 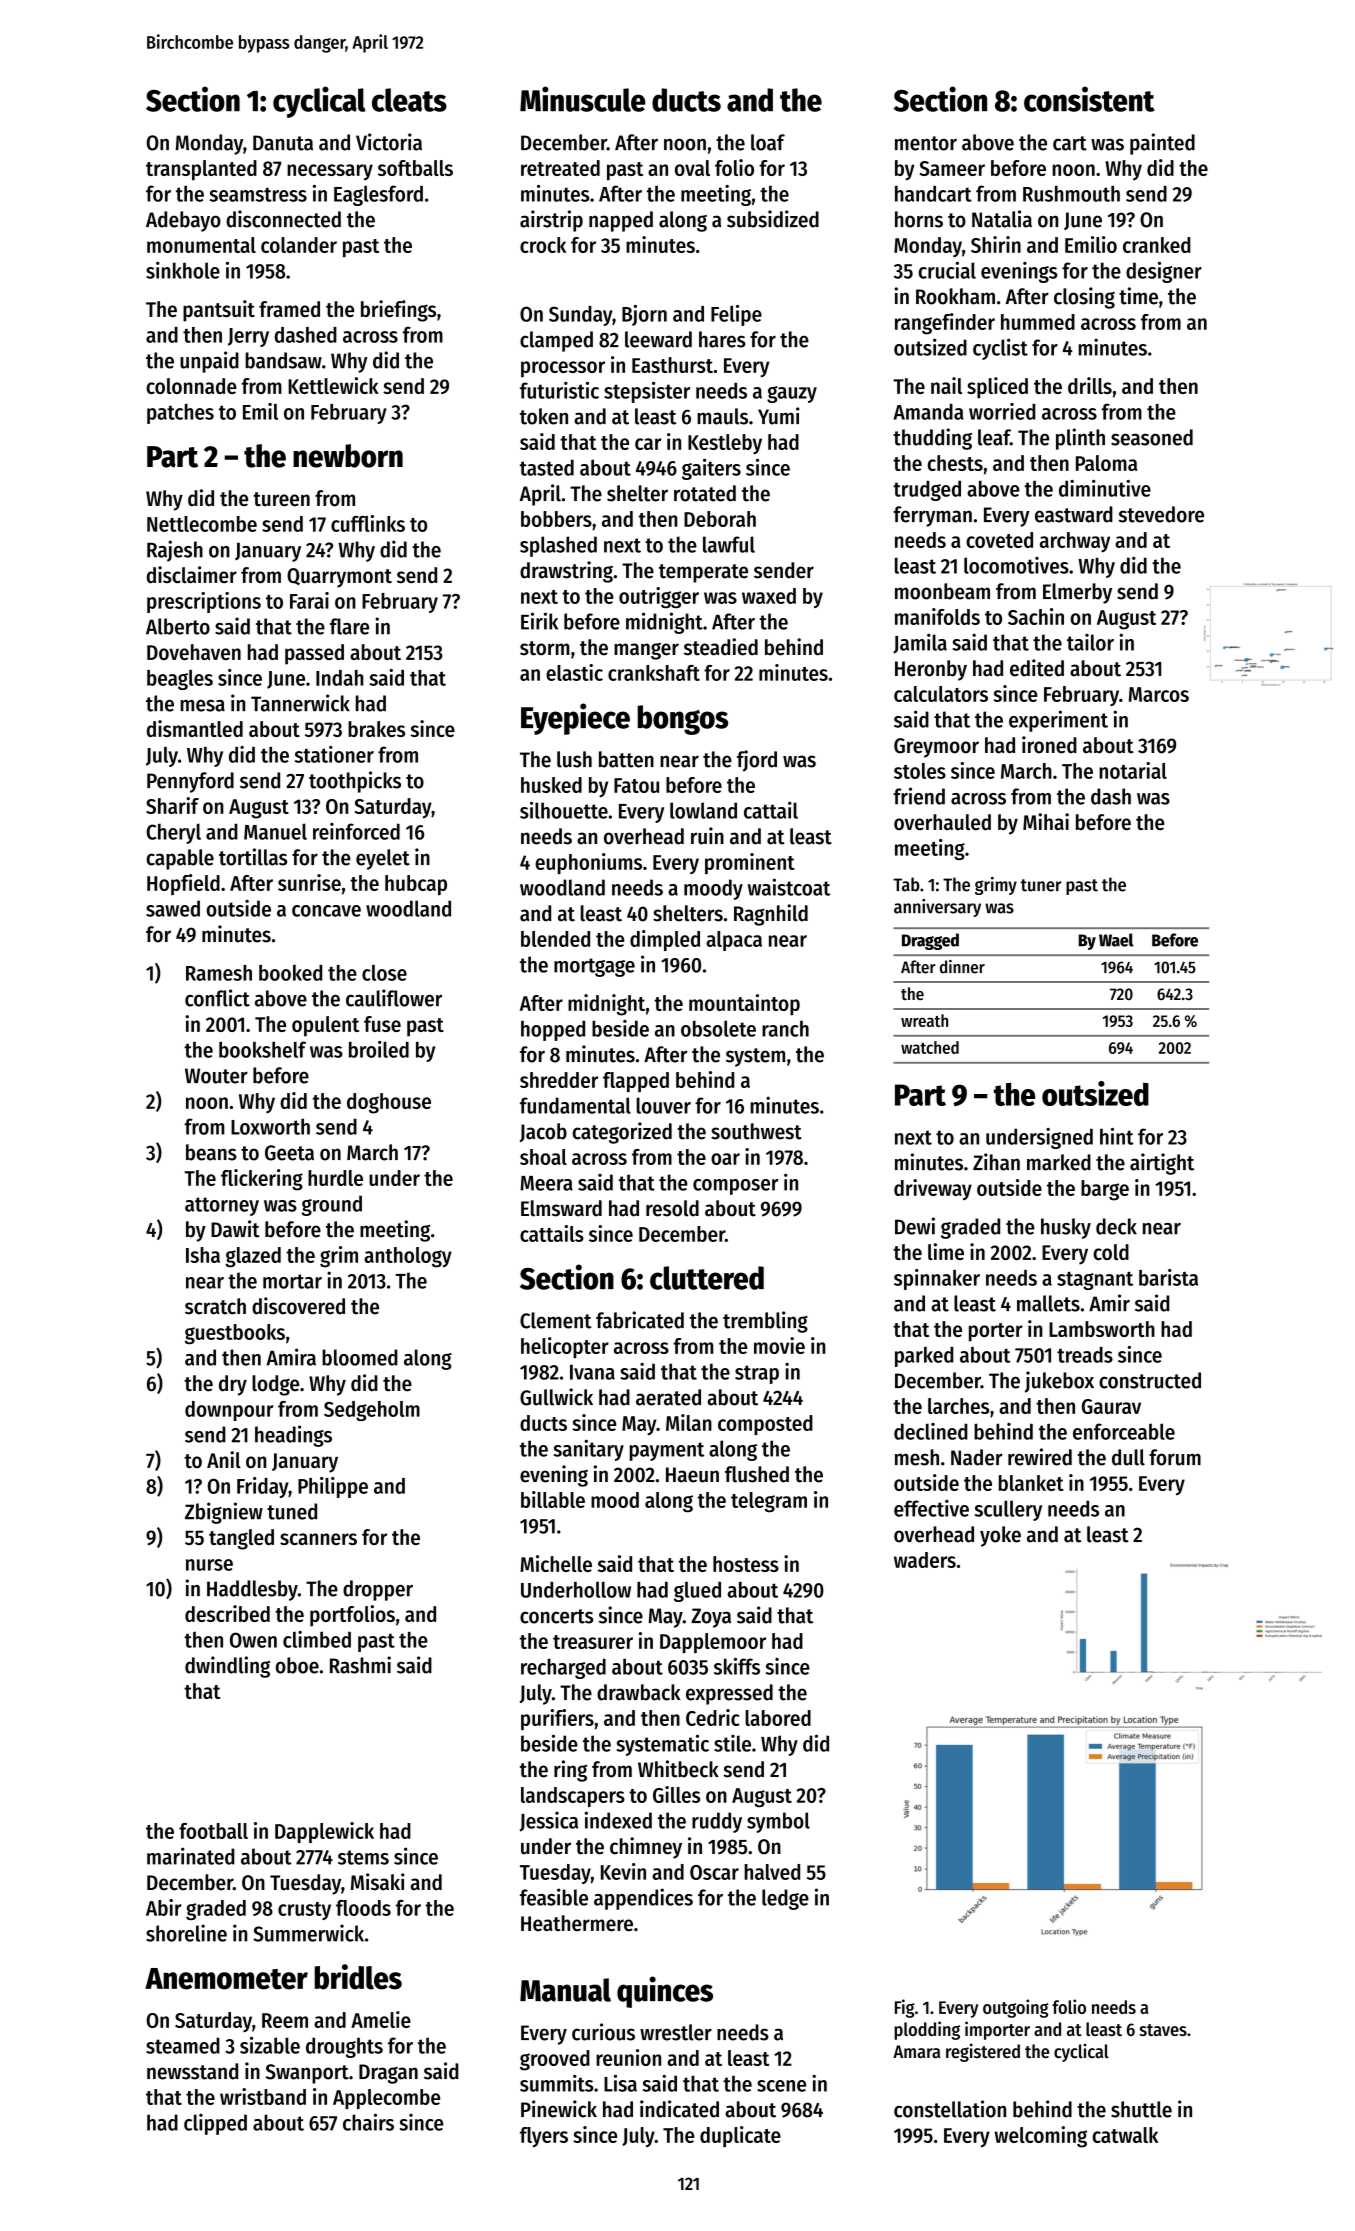 I want to click on Danuta, so click(x=283, y=143).
